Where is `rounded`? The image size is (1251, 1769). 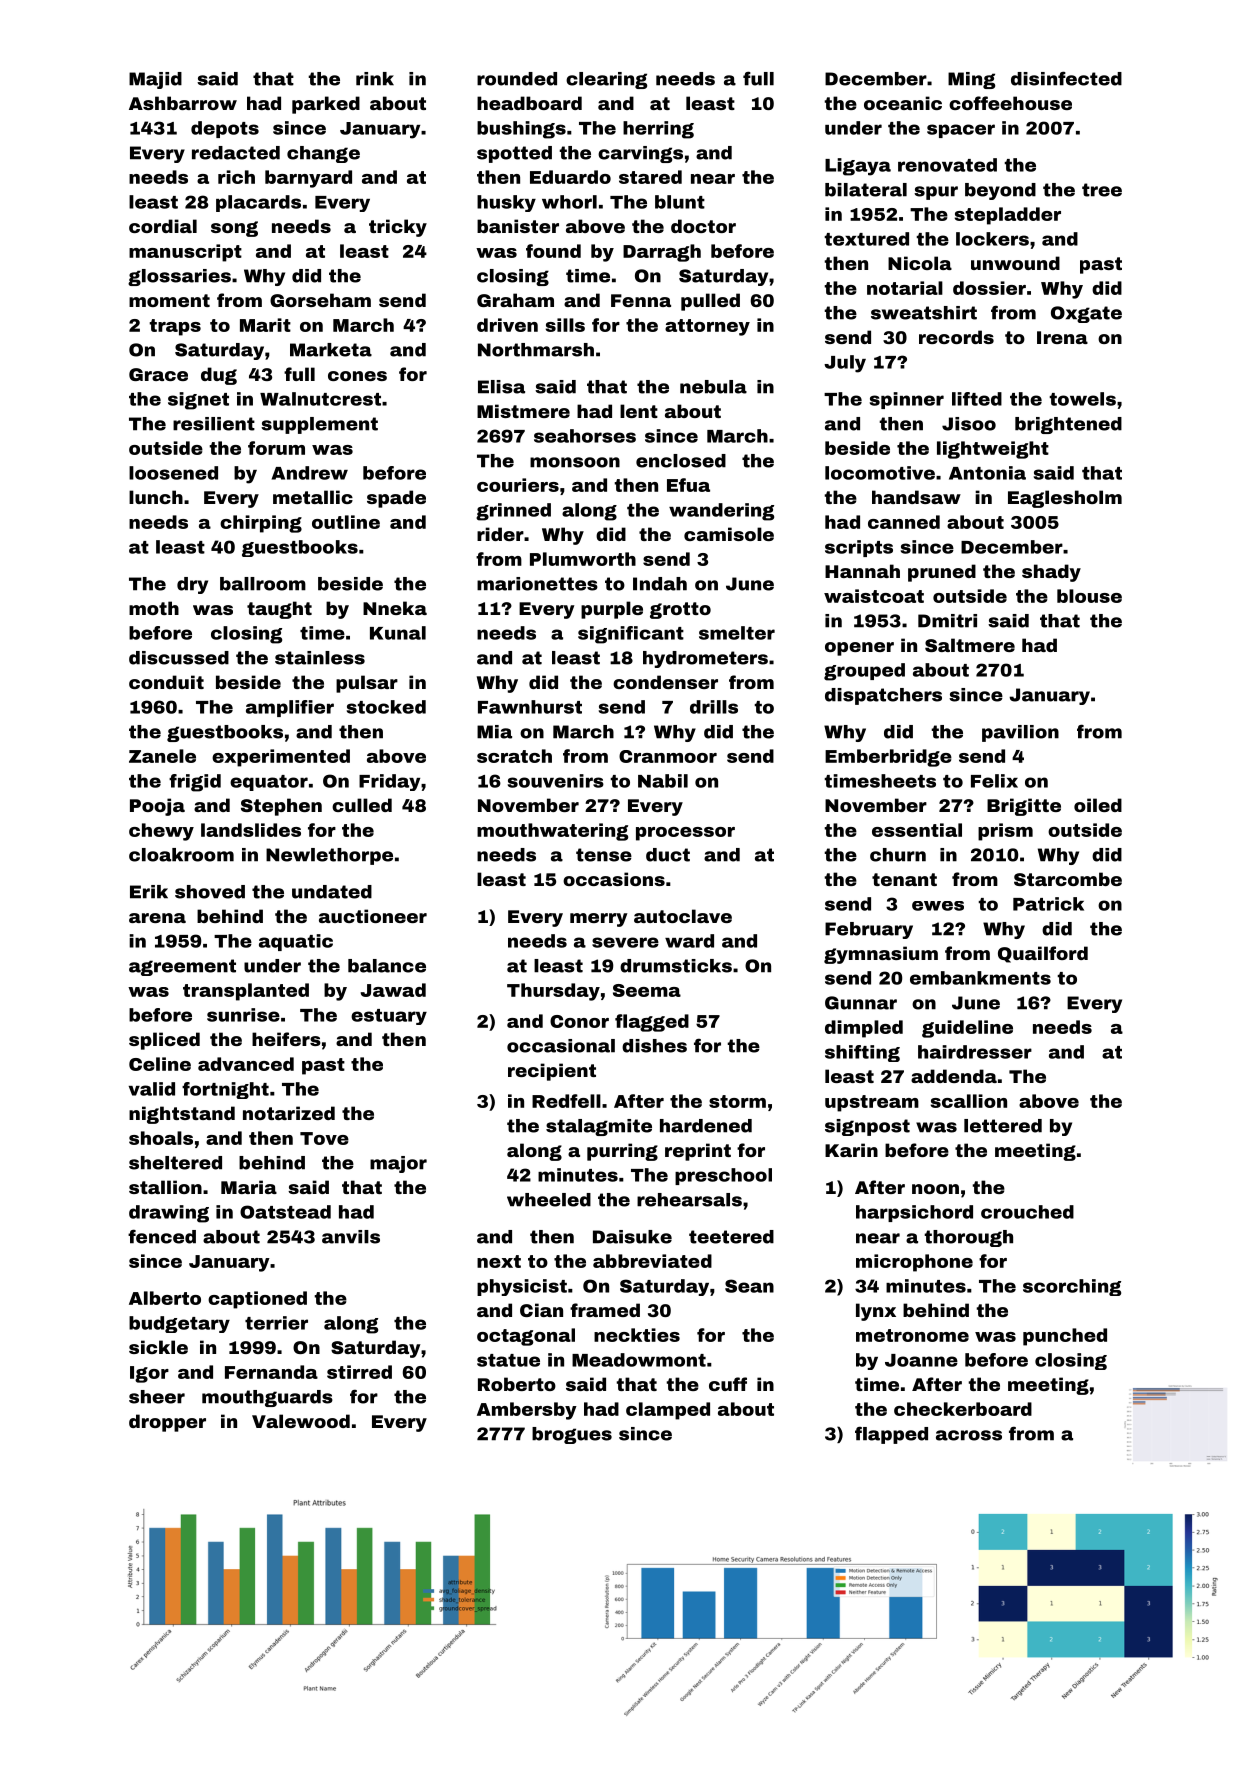
rounded is located at coordinates (517, 79).
